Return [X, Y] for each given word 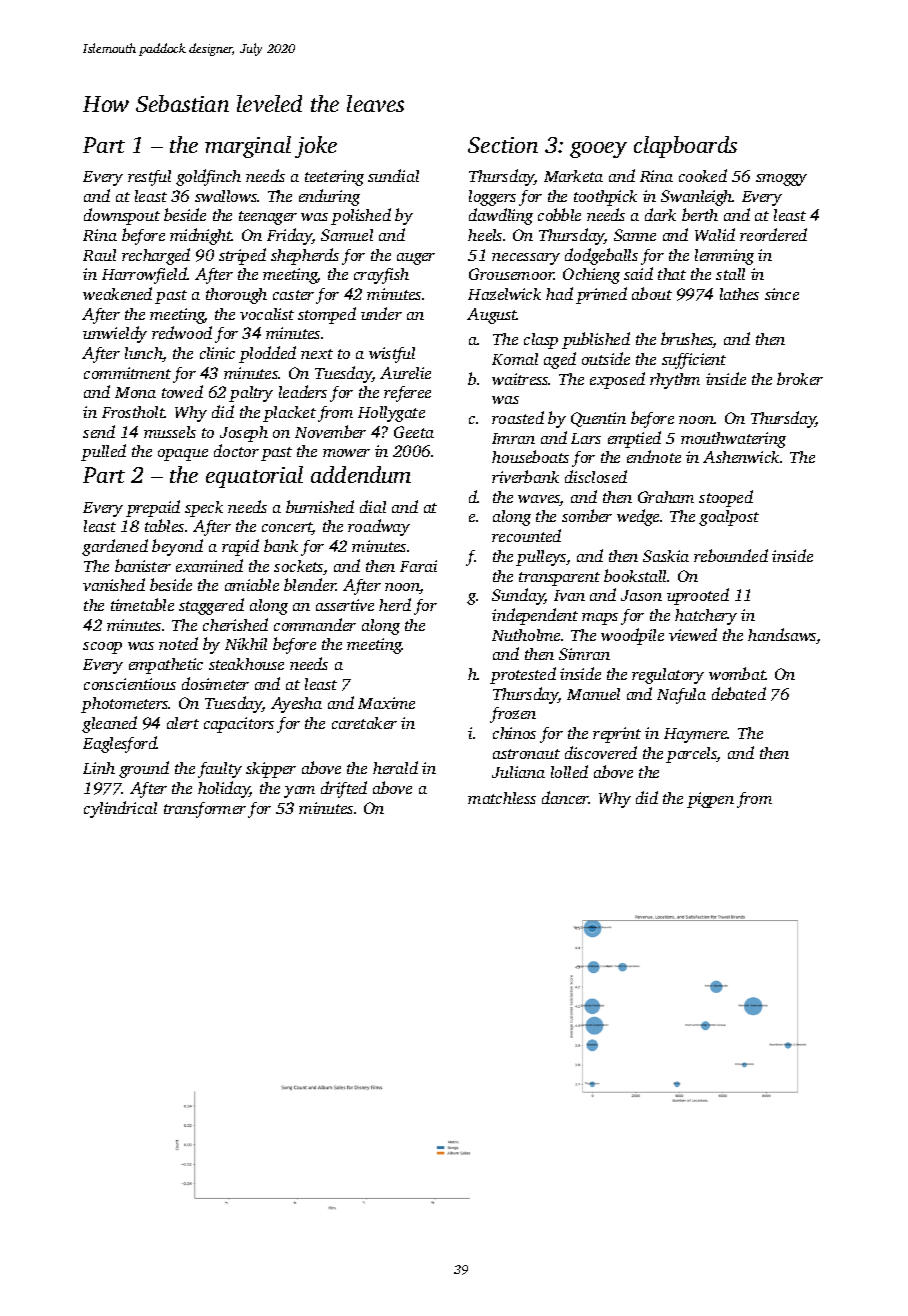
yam [299, 792]
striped [242, 256]
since [782, 294]
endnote [654, 456]
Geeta [414, 432]
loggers [492, 198]
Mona [135, 392]
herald [395, 767]
